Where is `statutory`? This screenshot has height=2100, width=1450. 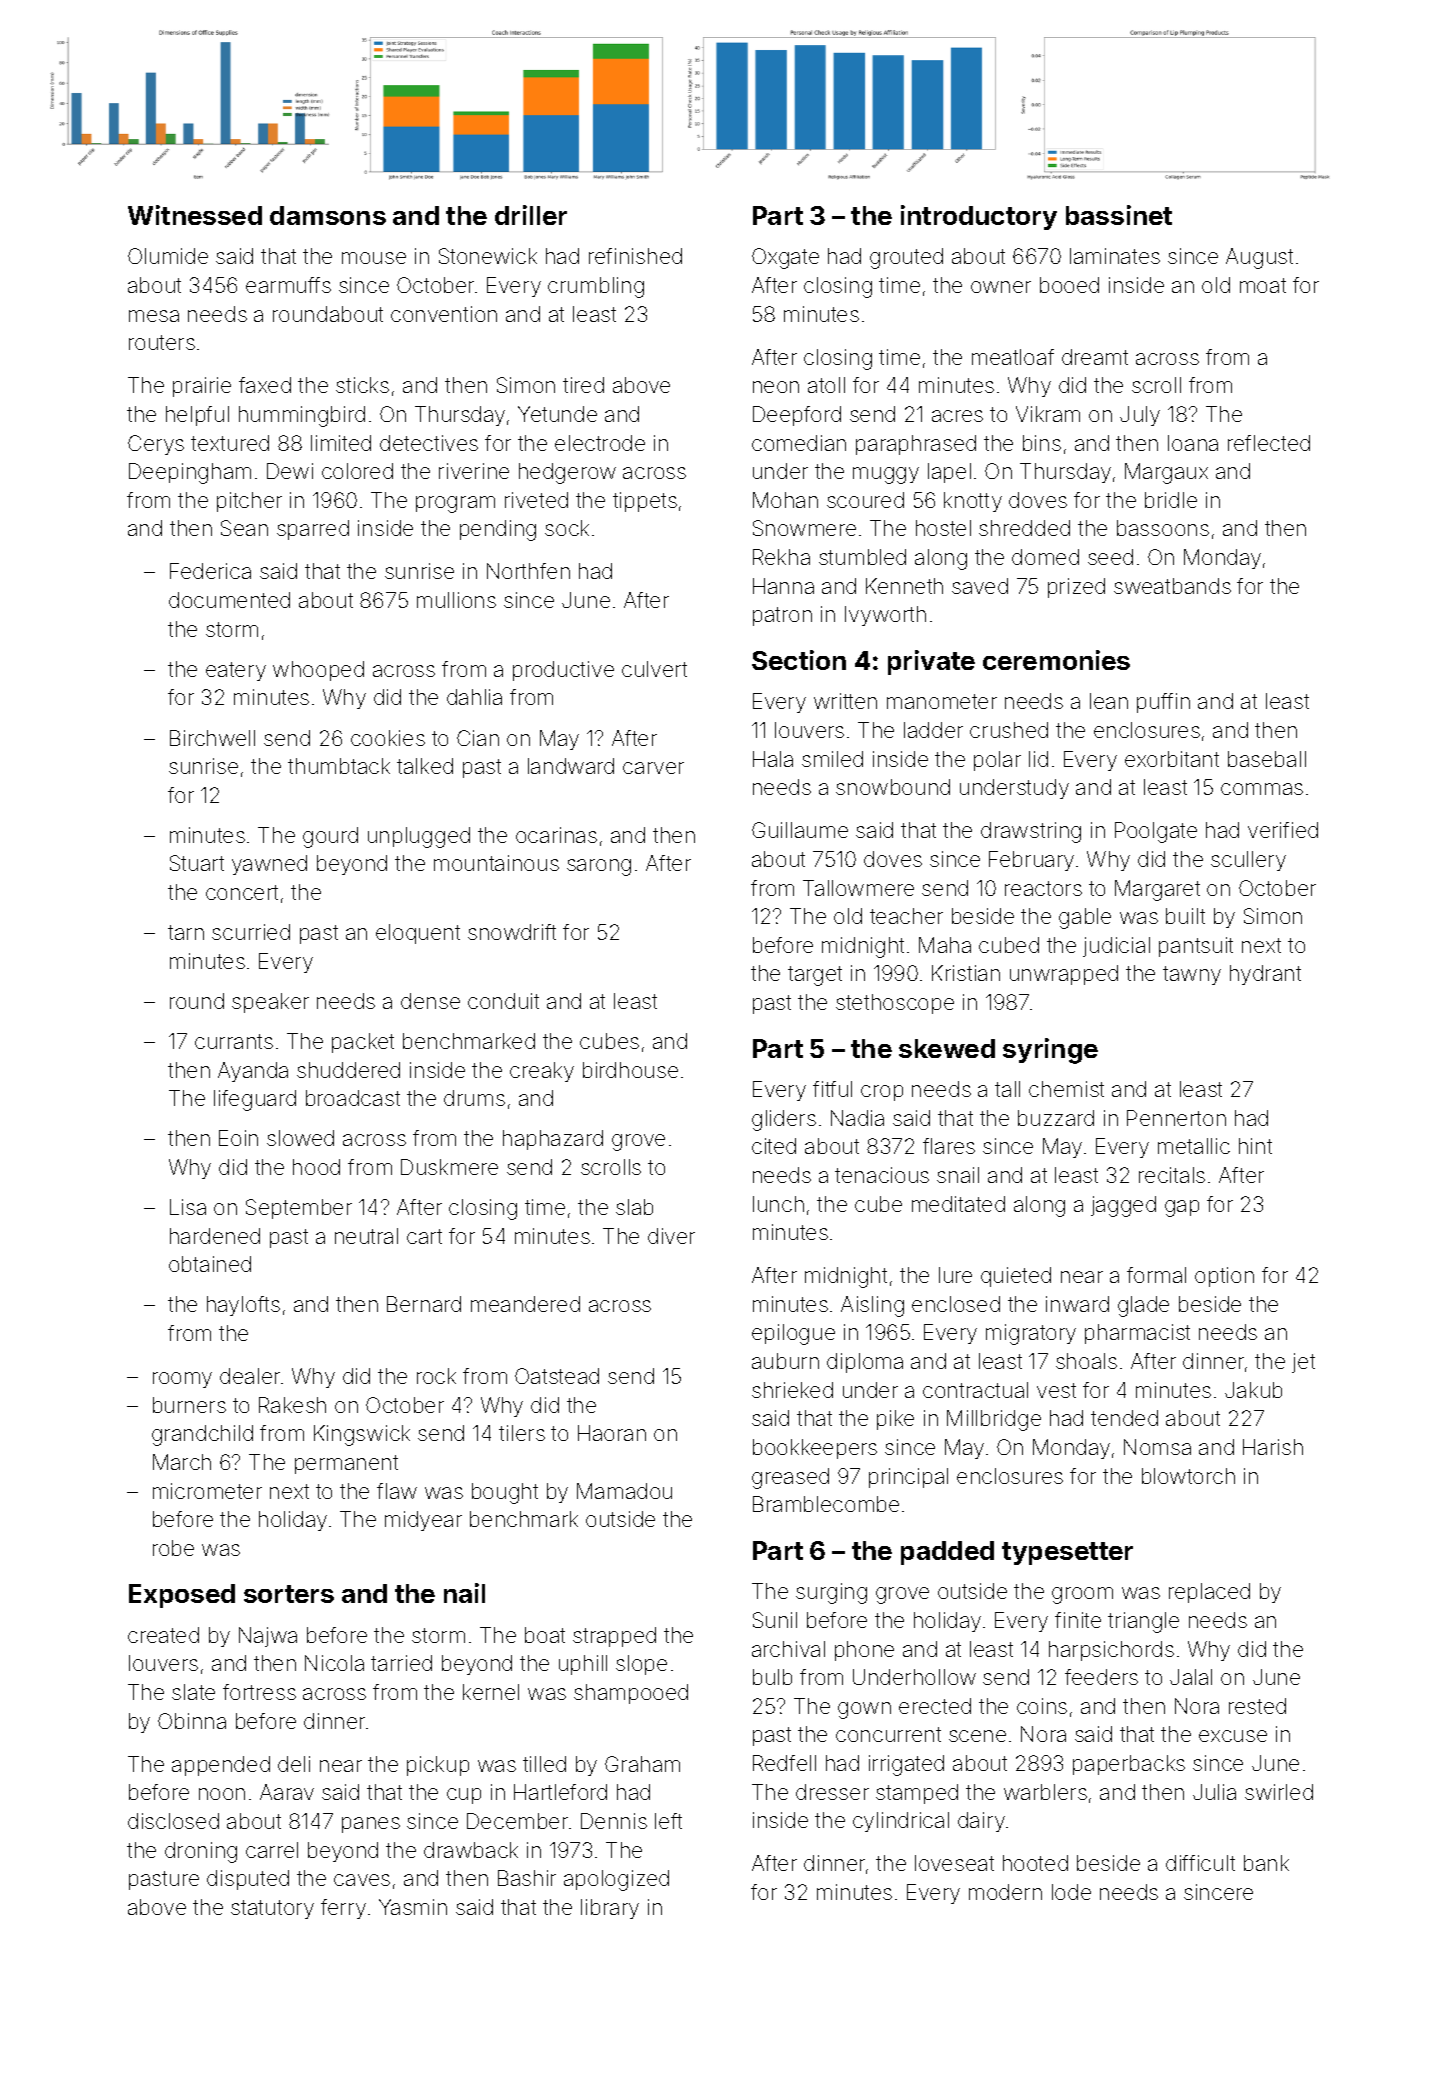 statutory is located at coordinates (272, 1909).
